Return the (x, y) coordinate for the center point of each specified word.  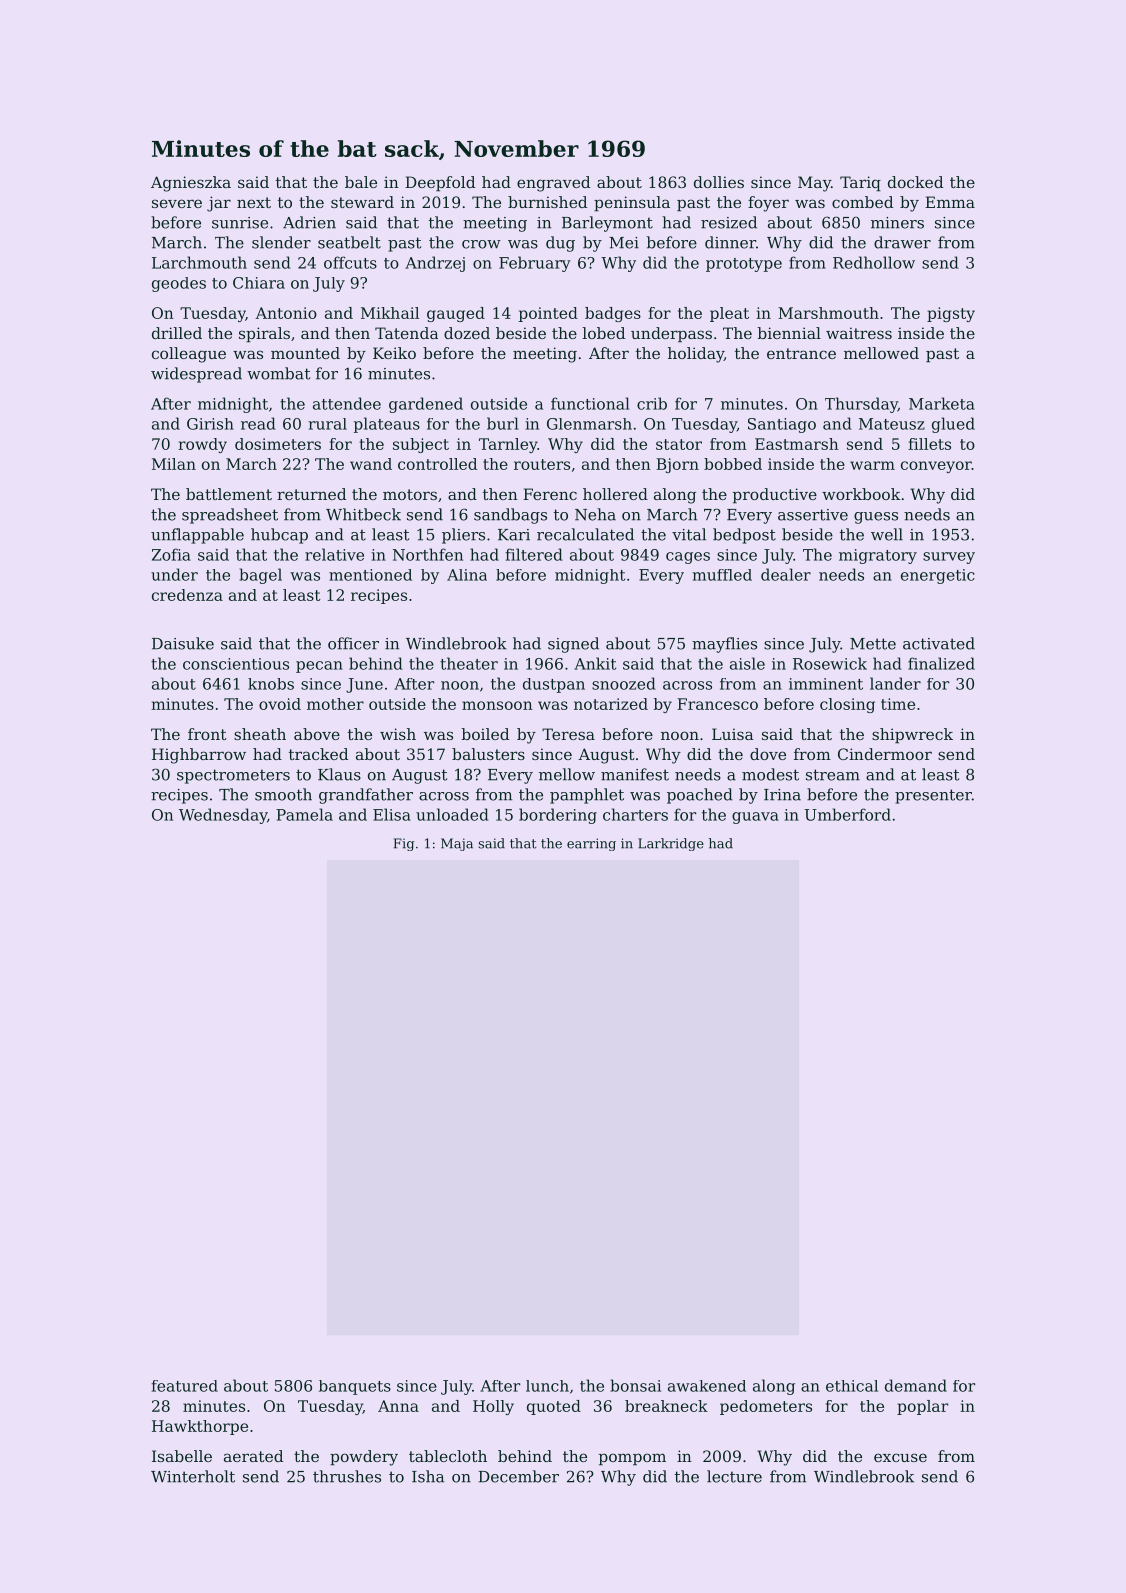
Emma (950, 202)
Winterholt (193, 1476)
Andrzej (435, 264)
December (518, 1476)
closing (847, 705)
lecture (734, 1476)
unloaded (452, 814)
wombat (278, 373)
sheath (260, 734)
